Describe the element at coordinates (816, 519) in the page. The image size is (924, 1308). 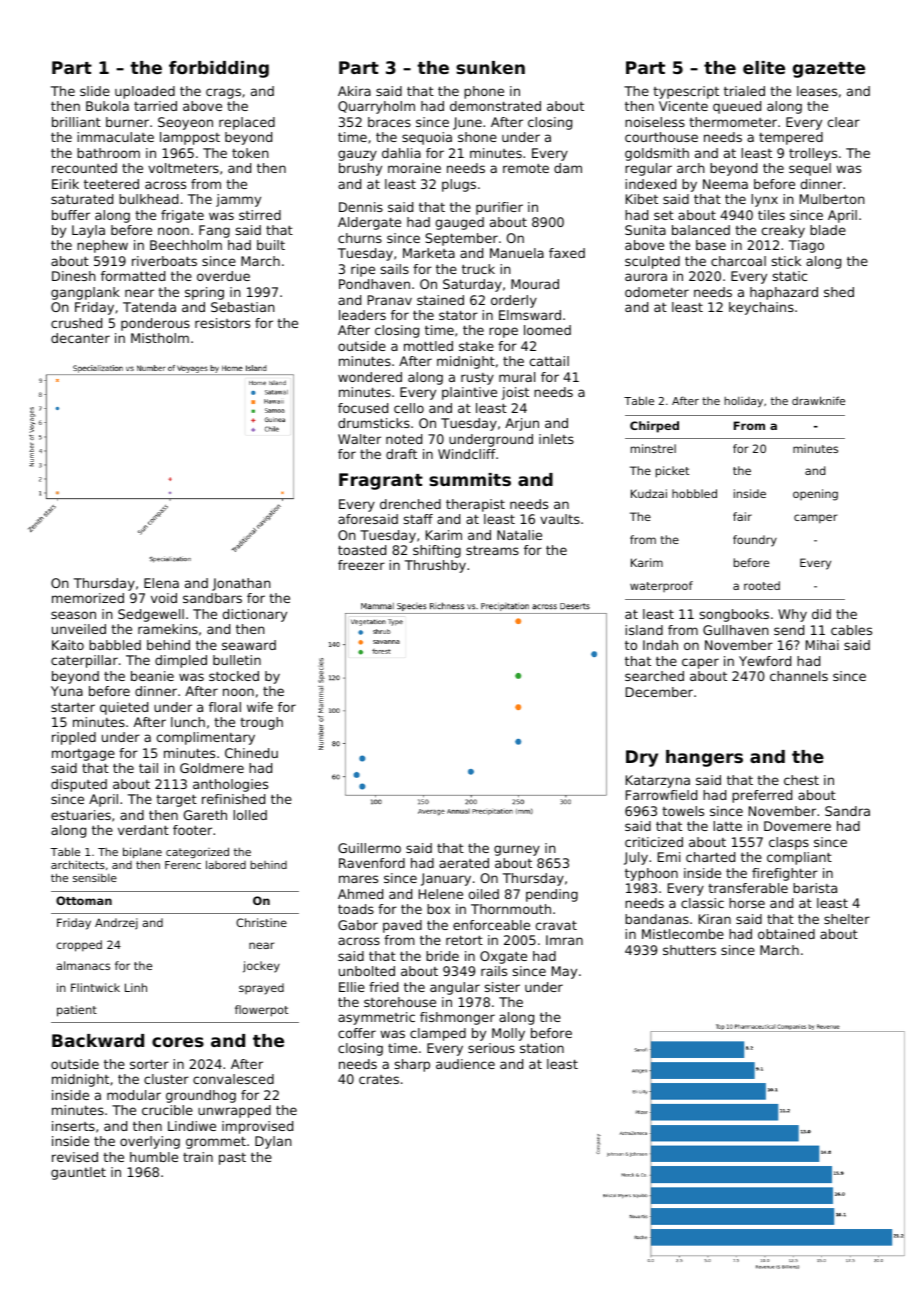
I see `camper` at that location.
